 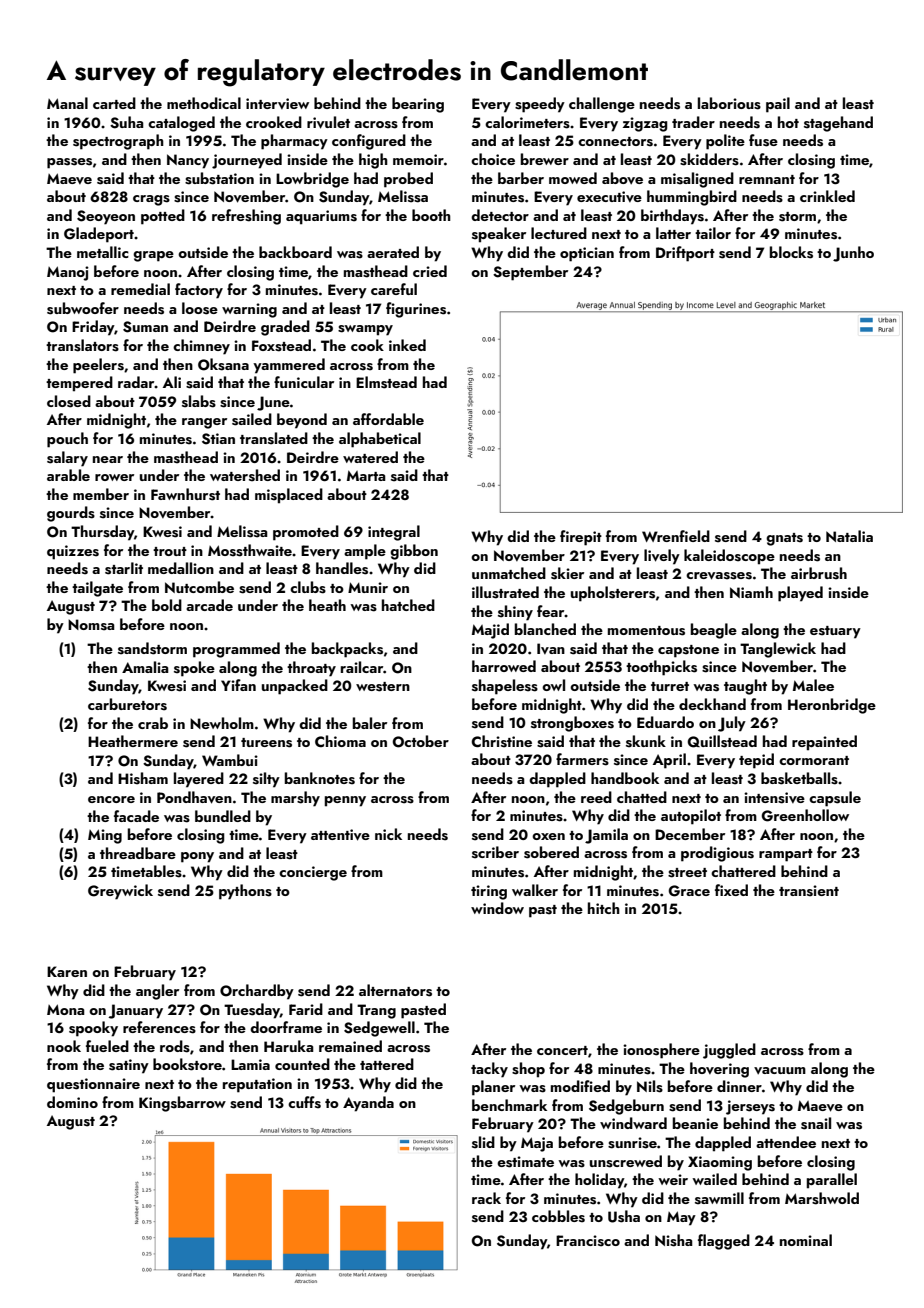 What do you see at coordinates (588, 1241) in the screenshot?
I see `Francisco` at bounding box center [588, 1241].
